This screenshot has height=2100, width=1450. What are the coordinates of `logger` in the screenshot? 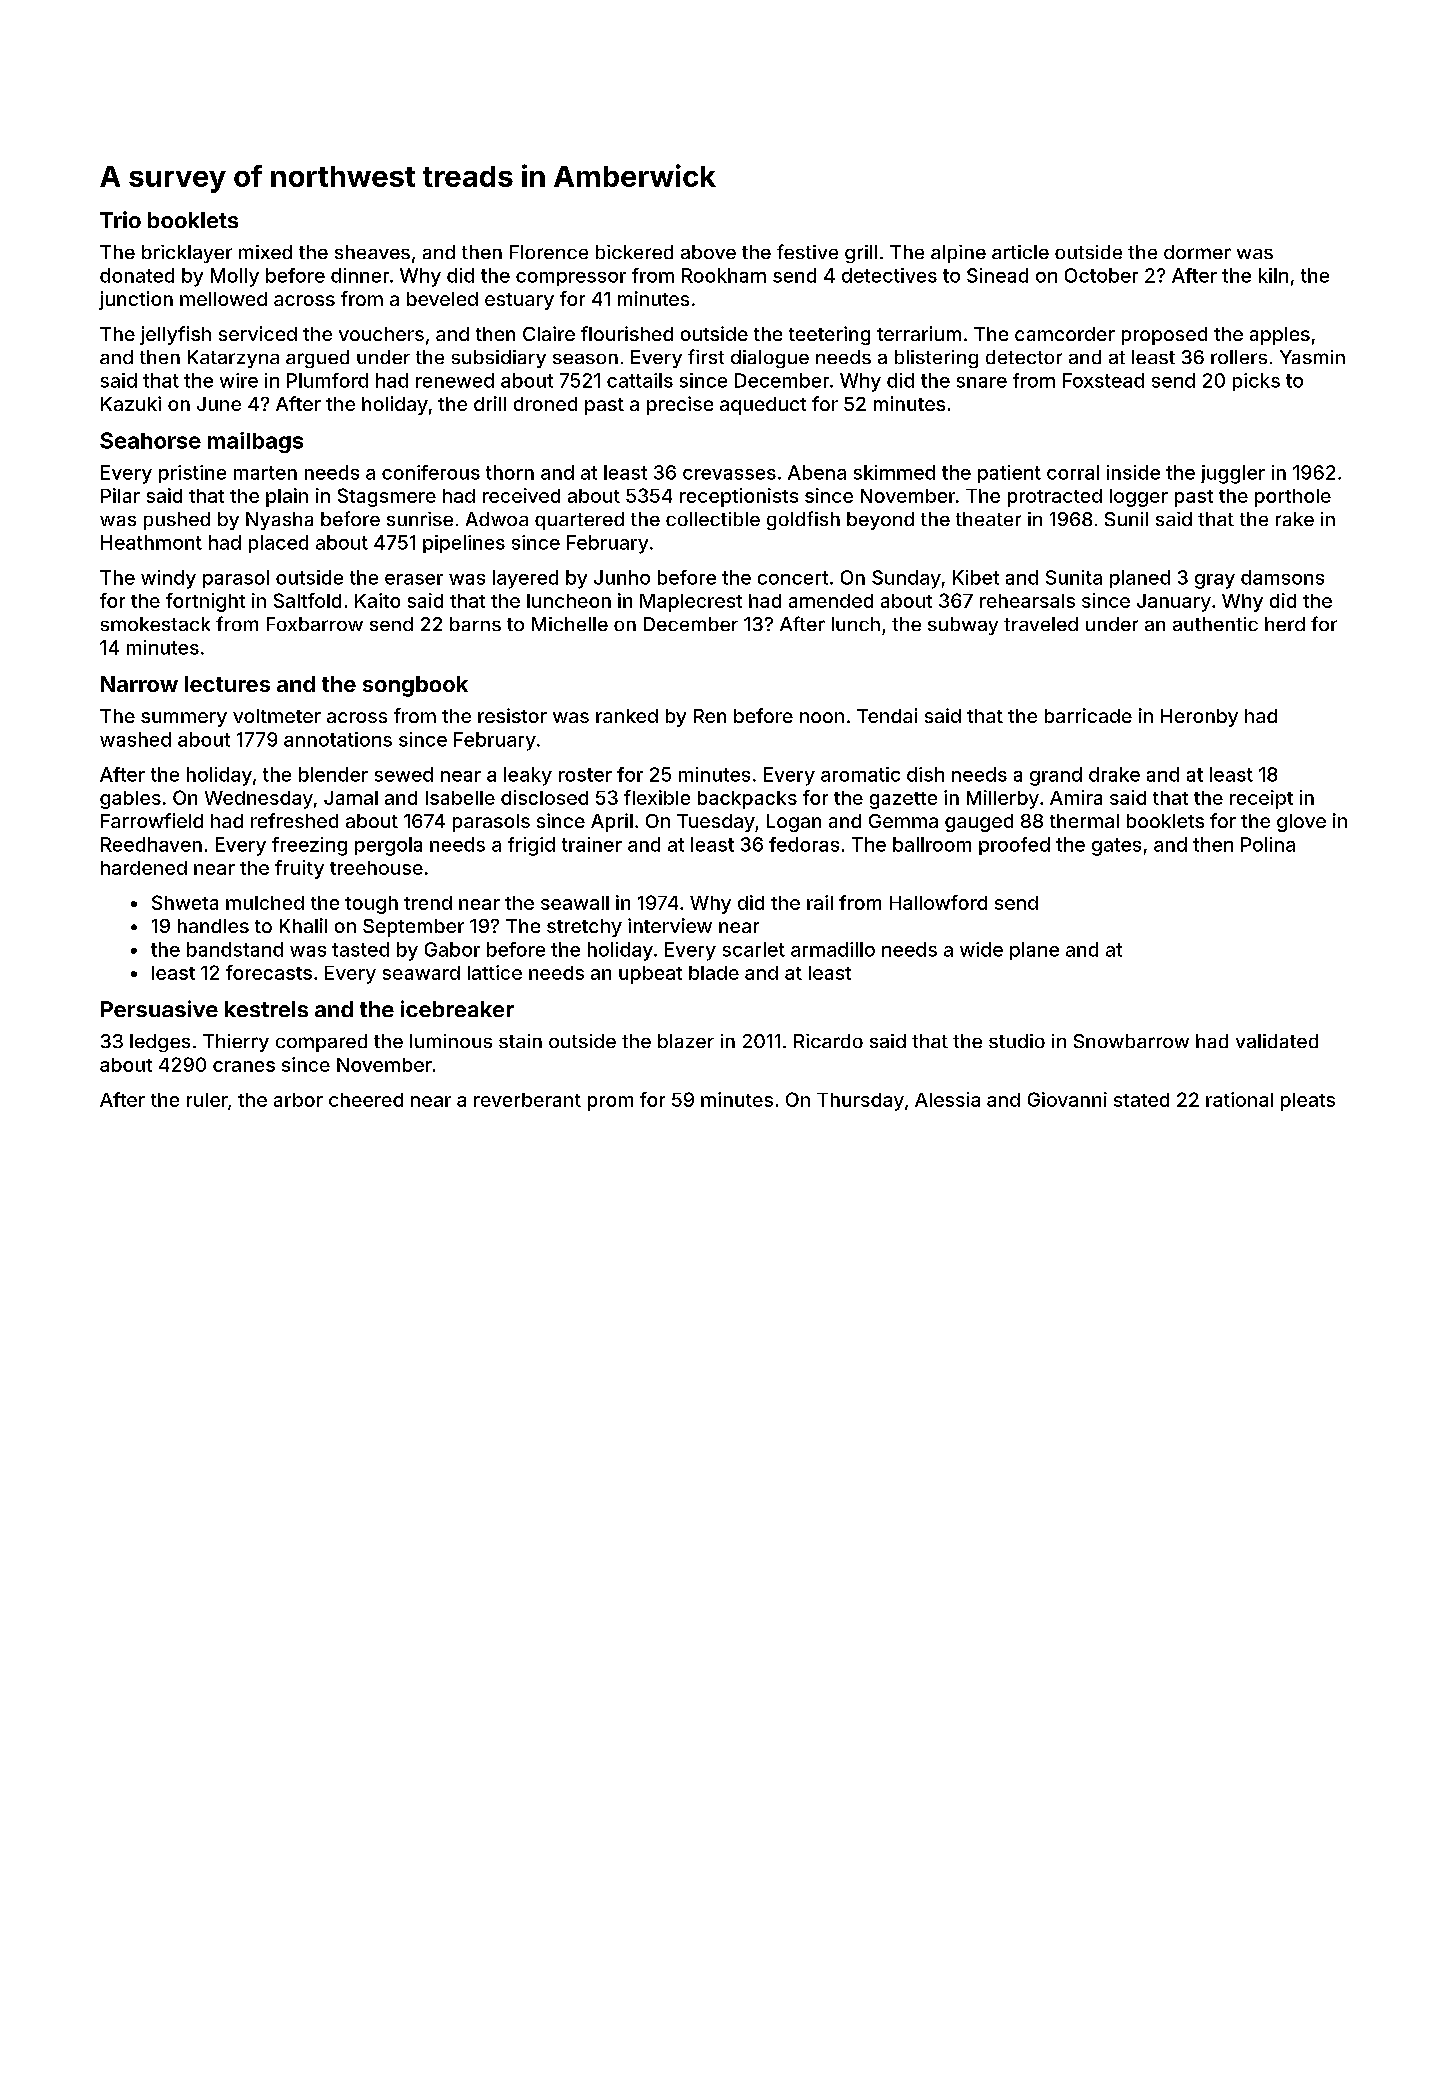 It's located at (1139, 498).
